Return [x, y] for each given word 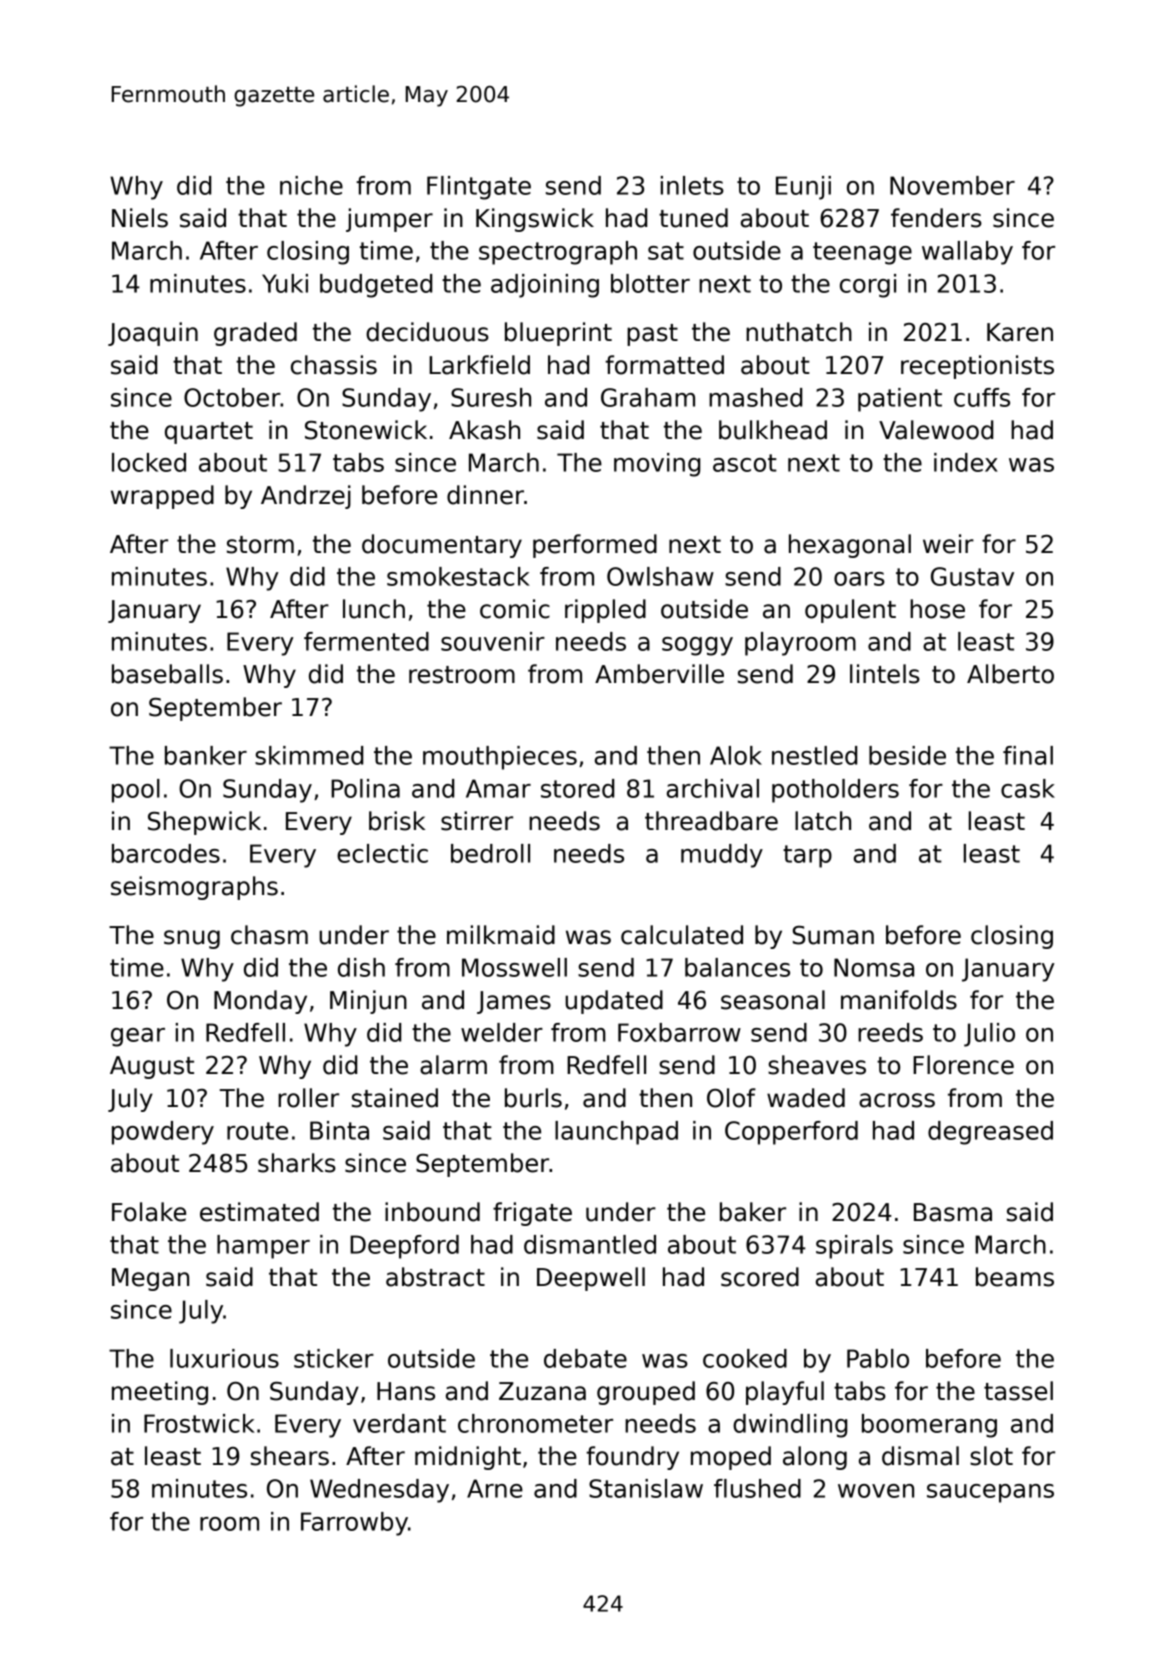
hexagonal [850, 546]
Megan [150, 1279]
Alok [736, 755]
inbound [432, 1212]
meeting [160, 1393]
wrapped [162, 497]
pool [136, 791]
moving [657, 465]
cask [1028, 788]
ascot [745, 463]
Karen [1020, 332]
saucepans [990, 1493]
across [897, 1100]
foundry [632, 1458]
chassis [334, 365]
